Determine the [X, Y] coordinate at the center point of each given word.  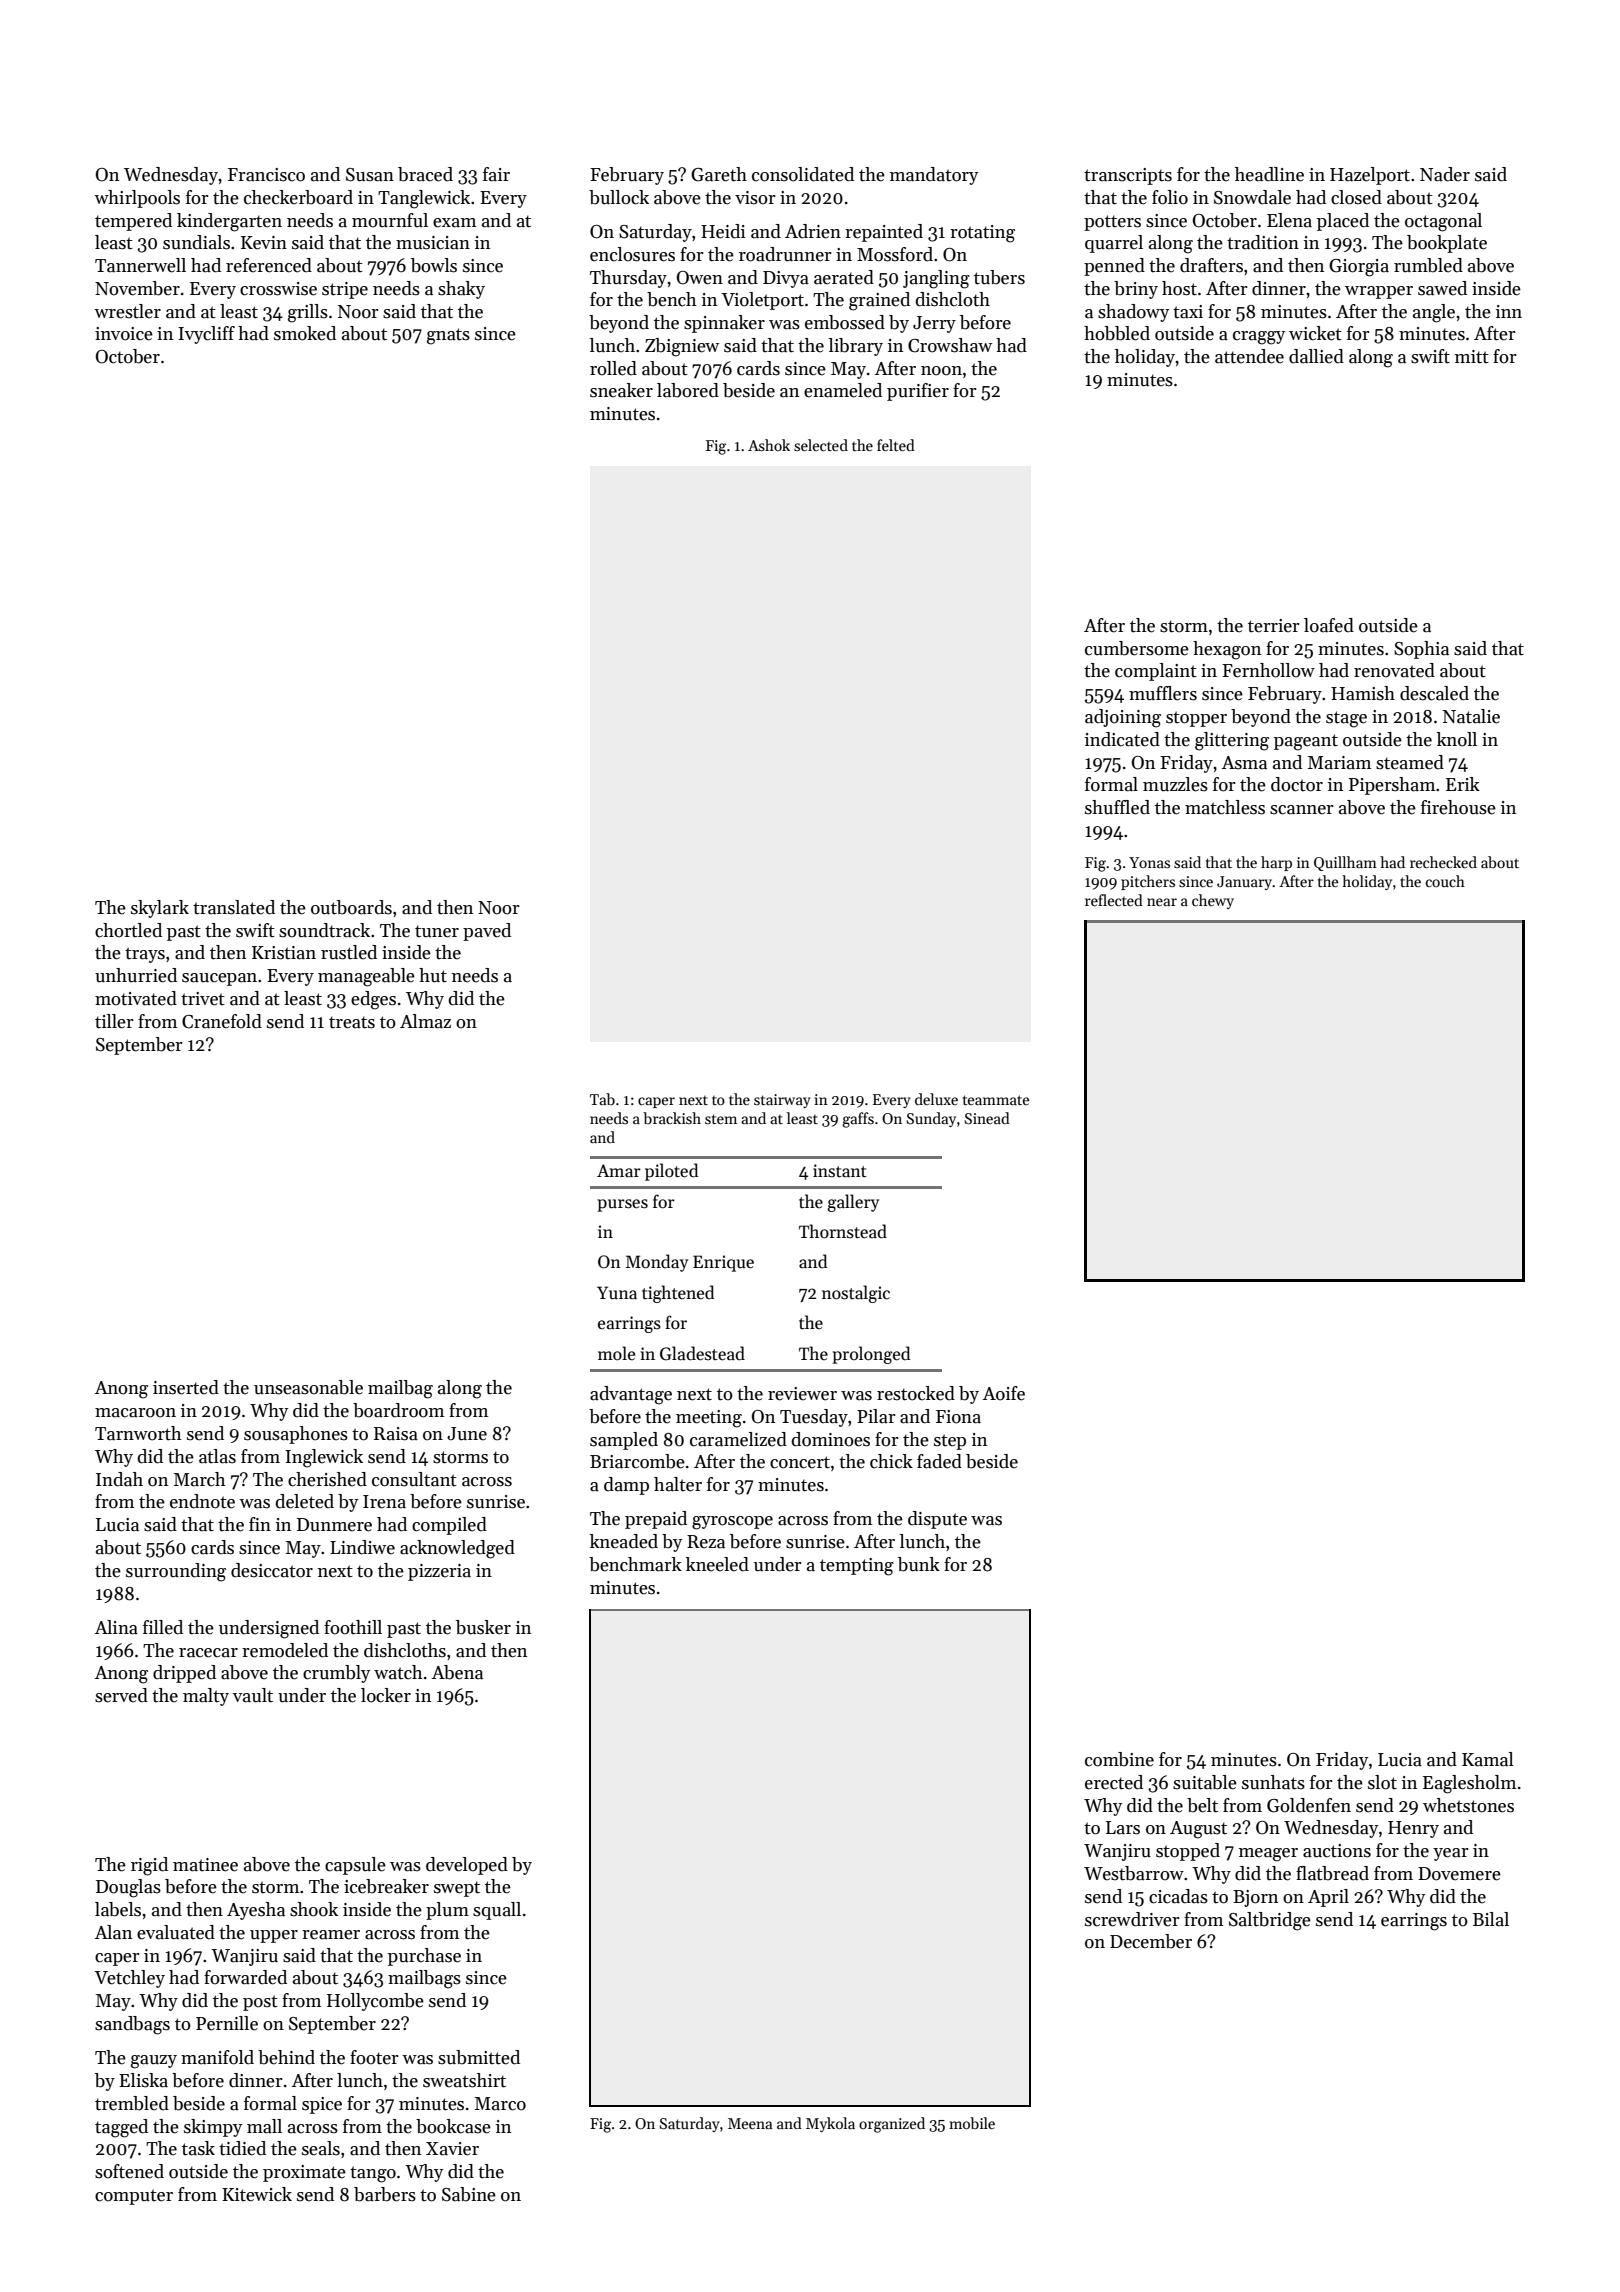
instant [840, 1171]
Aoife [1004, 1393]
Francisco [266, 175]
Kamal [1488, 1759]
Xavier [452, 2149]
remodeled [285, 1650]
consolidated [803, 174]
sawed [1442, 288]
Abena [457, 1672]
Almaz [425, 1021]
